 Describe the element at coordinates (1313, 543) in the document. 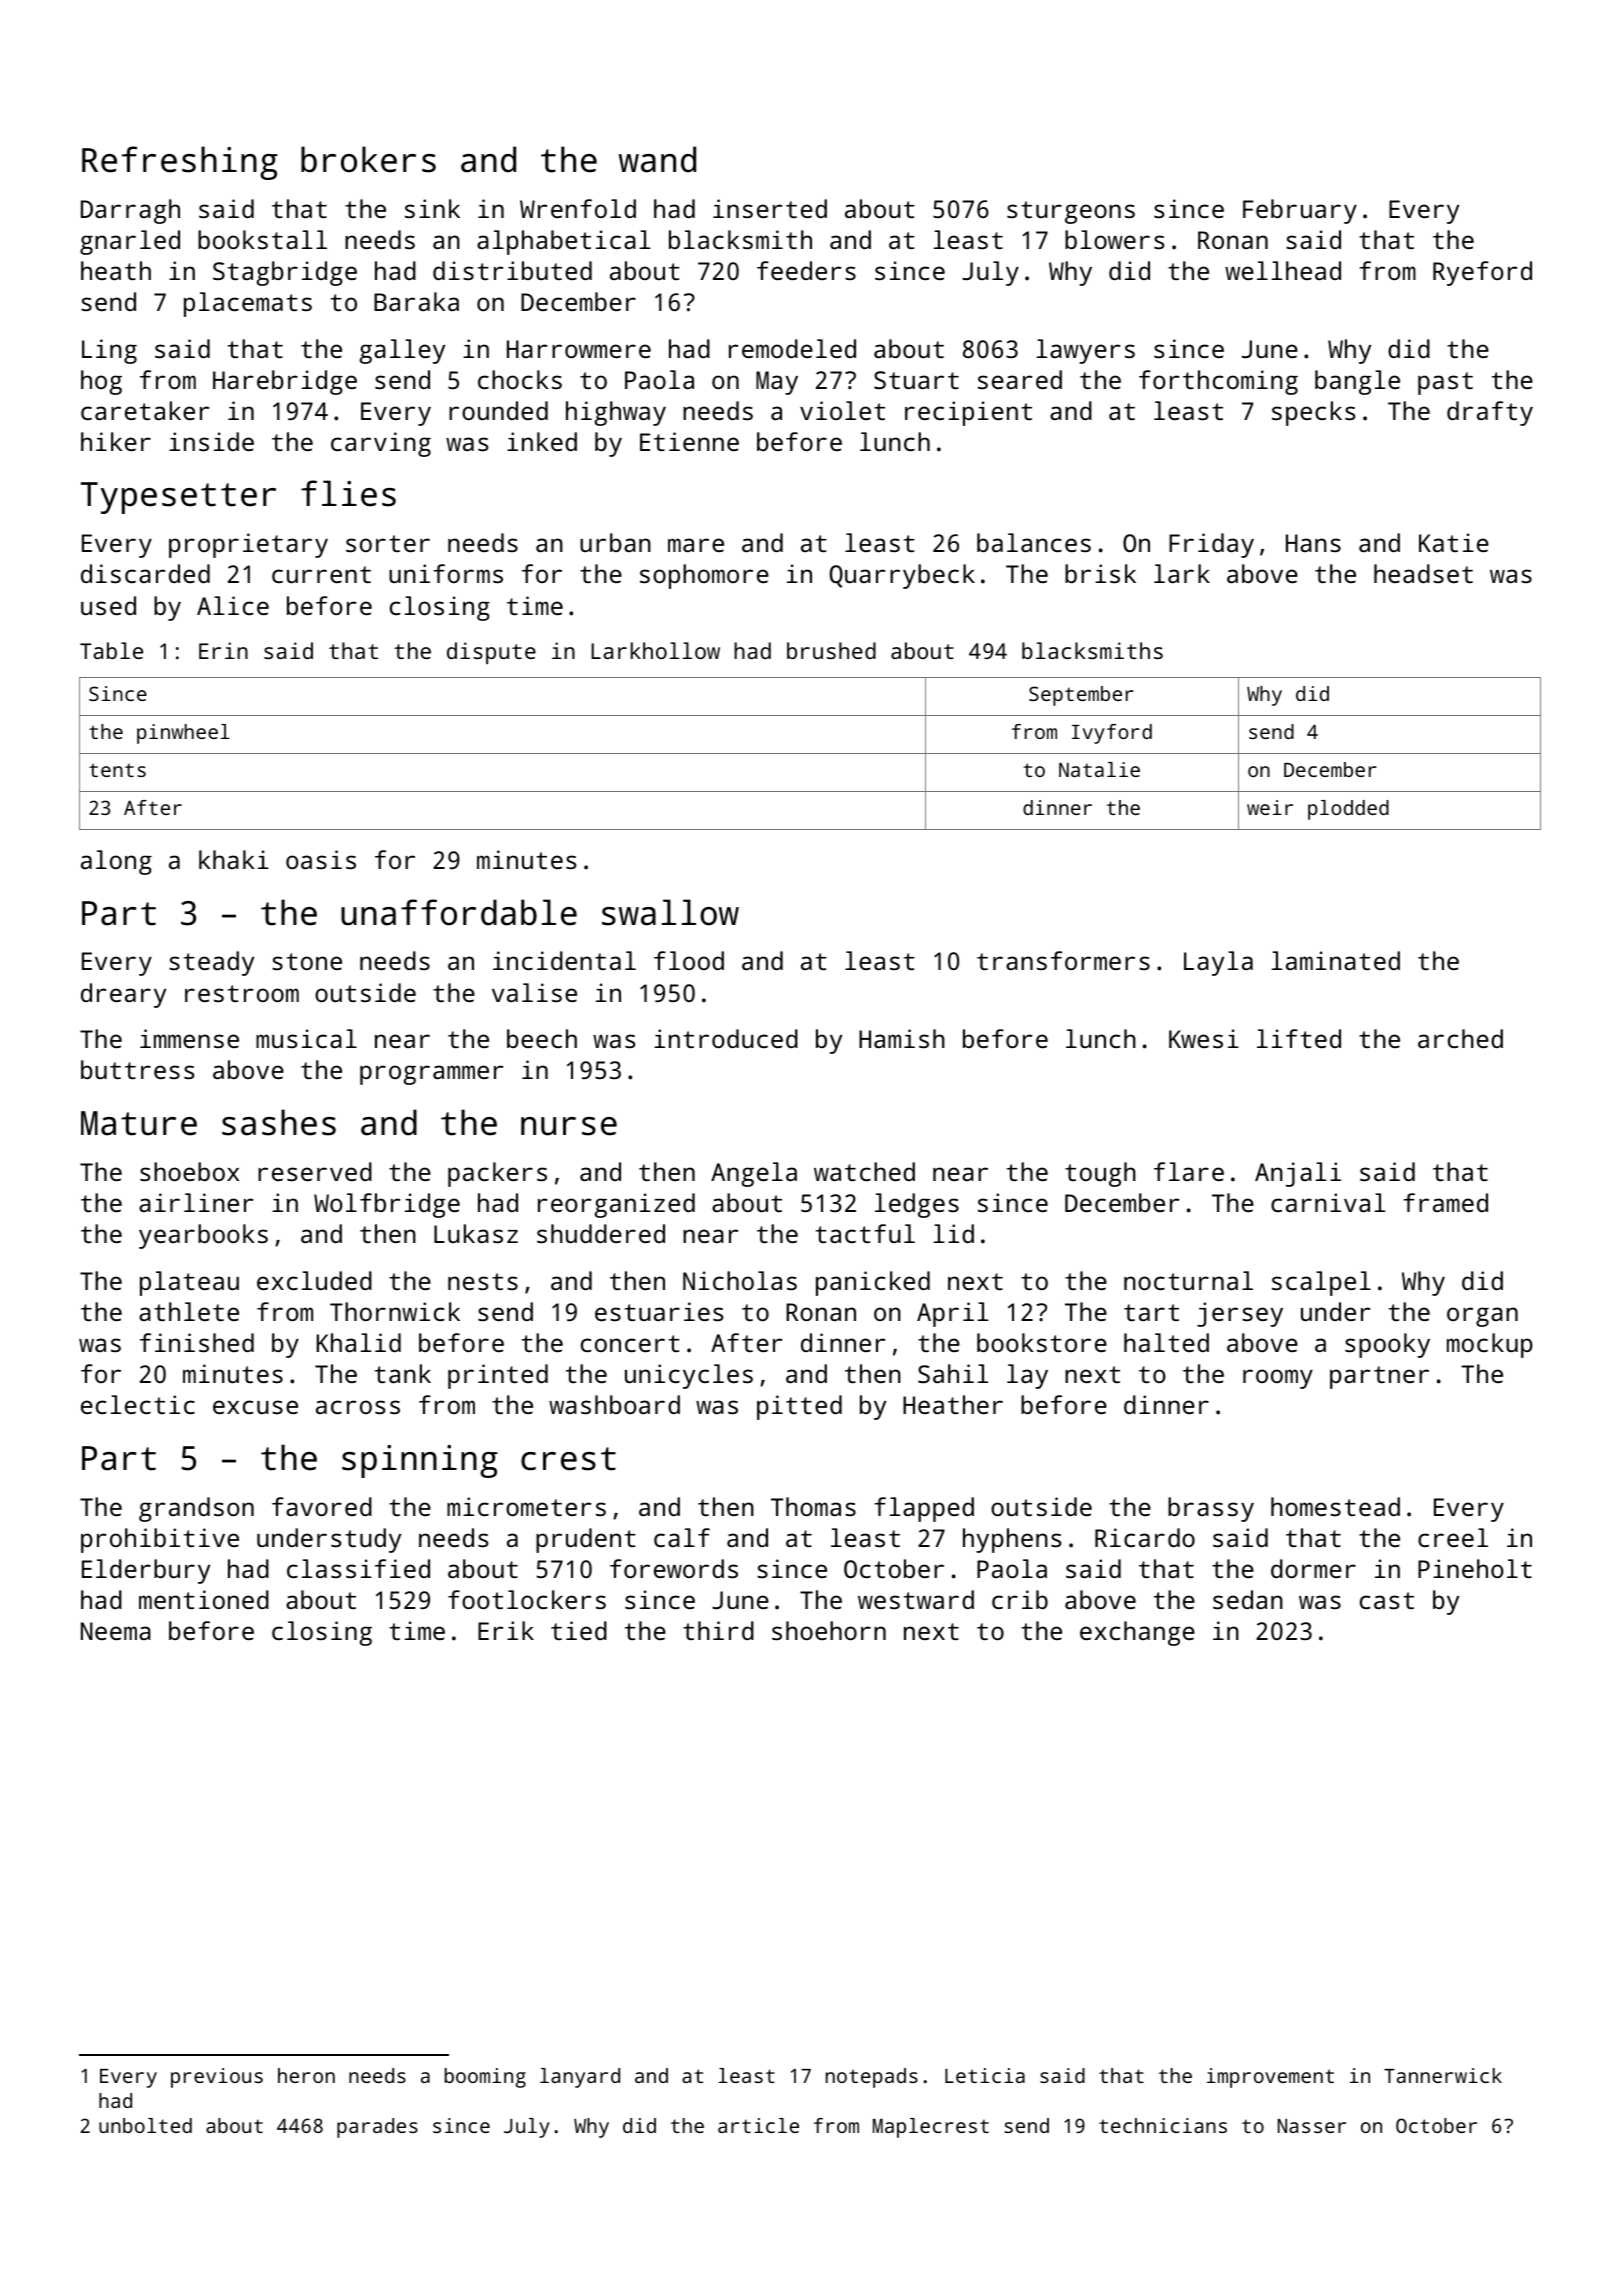

I see `Hans` at that location.
